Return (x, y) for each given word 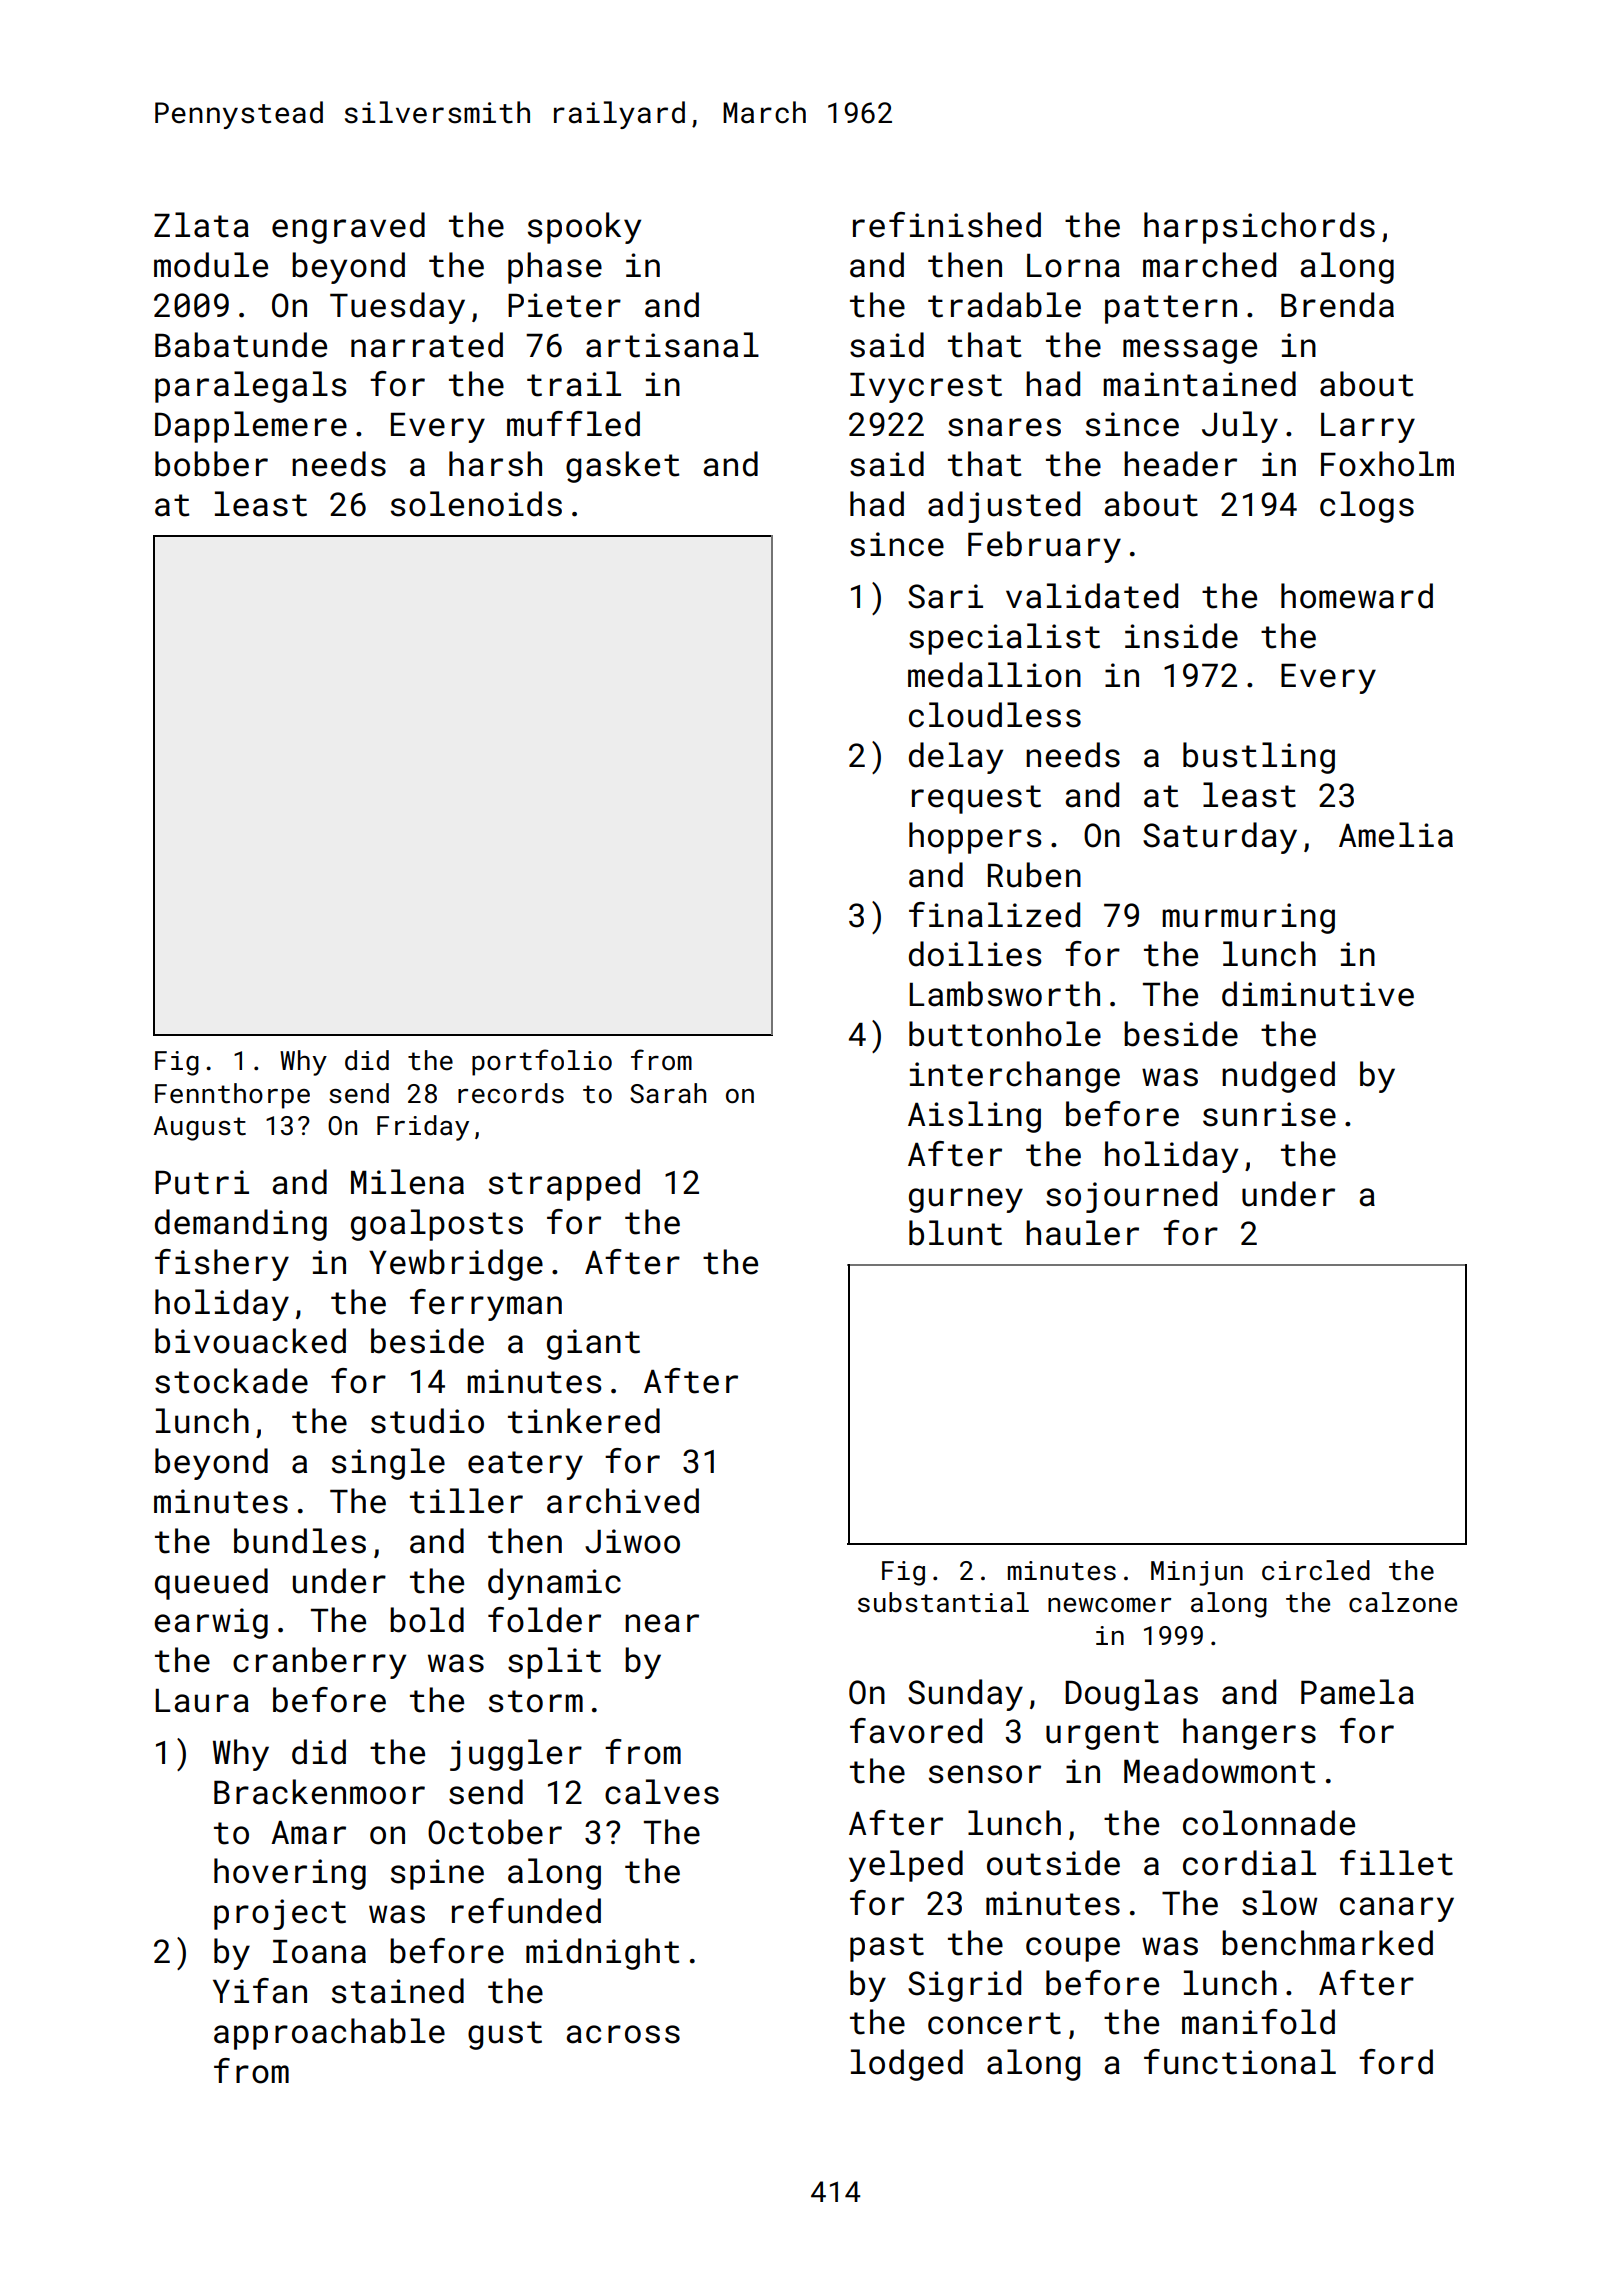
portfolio (542, 1062)
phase (555, 268)
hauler (1082, 1233)
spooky (584, 228)
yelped (906, 1866)
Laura (202, 1701)
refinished (947, 225)
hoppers (975, 838)
